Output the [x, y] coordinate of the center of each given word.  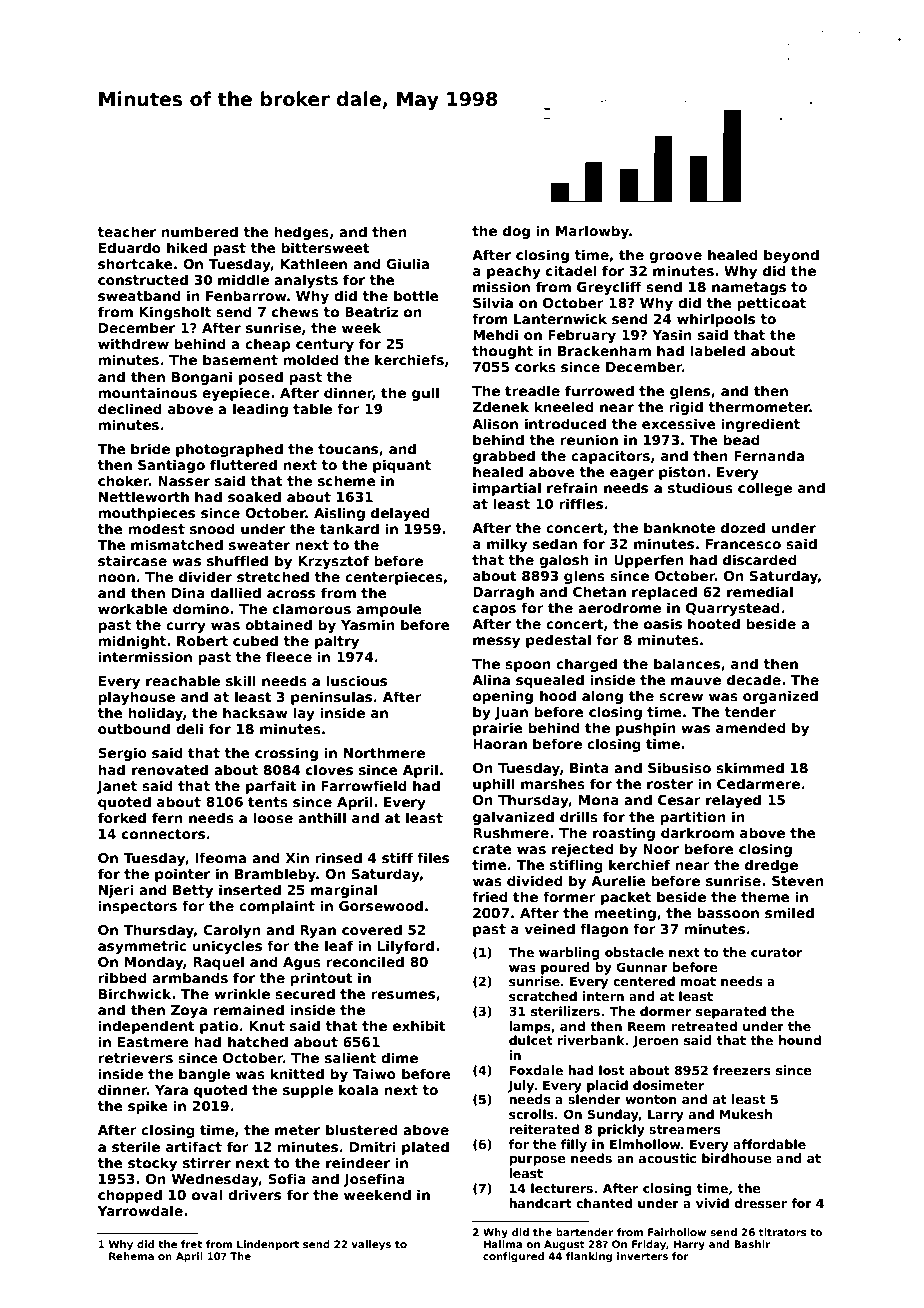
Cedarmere [758, 783]
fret [191, 1244]
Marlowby [592, 232]
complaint [277, 907]
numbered [199, 231]
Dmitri [373, 1146]
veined [550, 928]
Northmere [384, 752]
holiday [155, 714]
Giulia [407, 263]
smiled [789, 912]
